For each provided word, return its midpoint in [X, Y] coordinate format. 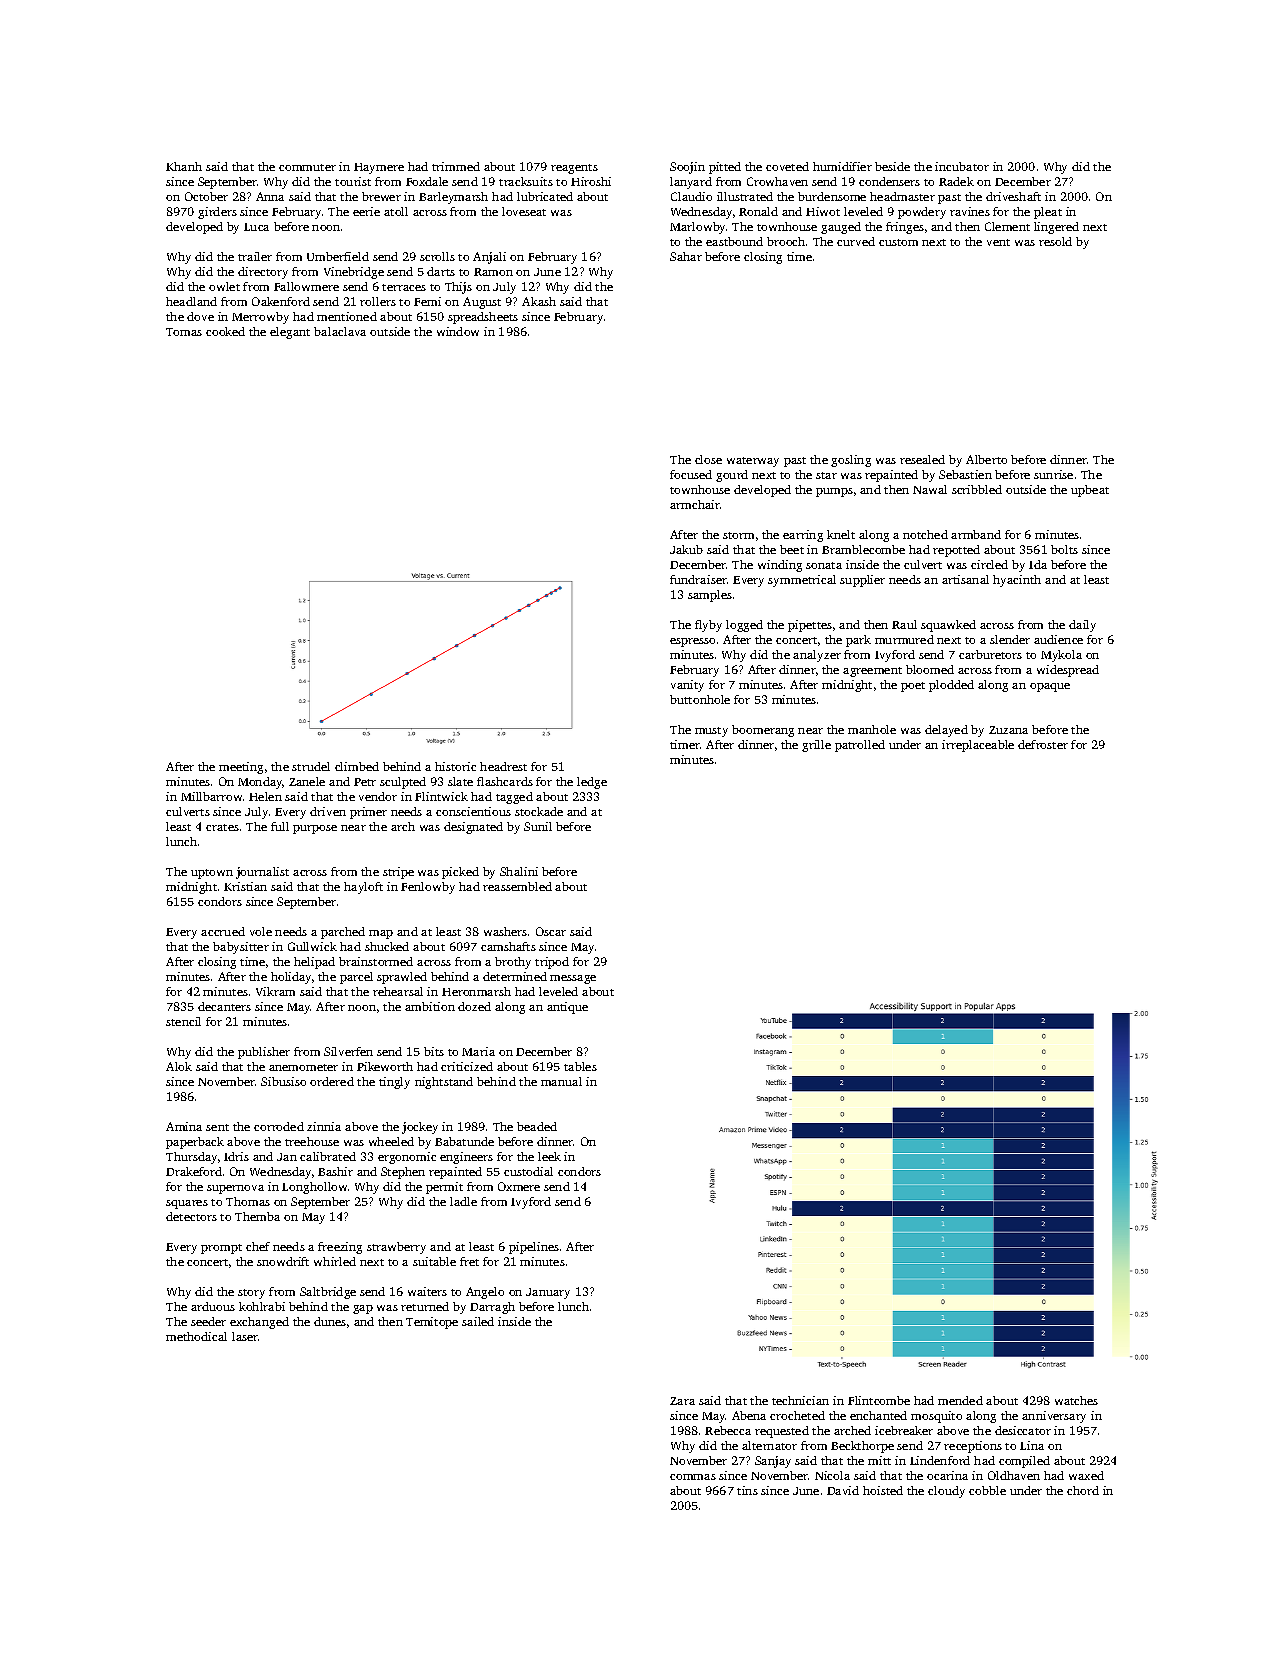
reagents [574, 169]
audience [1058, 639]
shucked [387, 946]
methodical [196, 1336]
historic [455, 766]
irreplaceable [978, 746]
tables [580, 1066]
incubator [962, 166]
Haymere [379, 168]
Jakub [686, 549]
